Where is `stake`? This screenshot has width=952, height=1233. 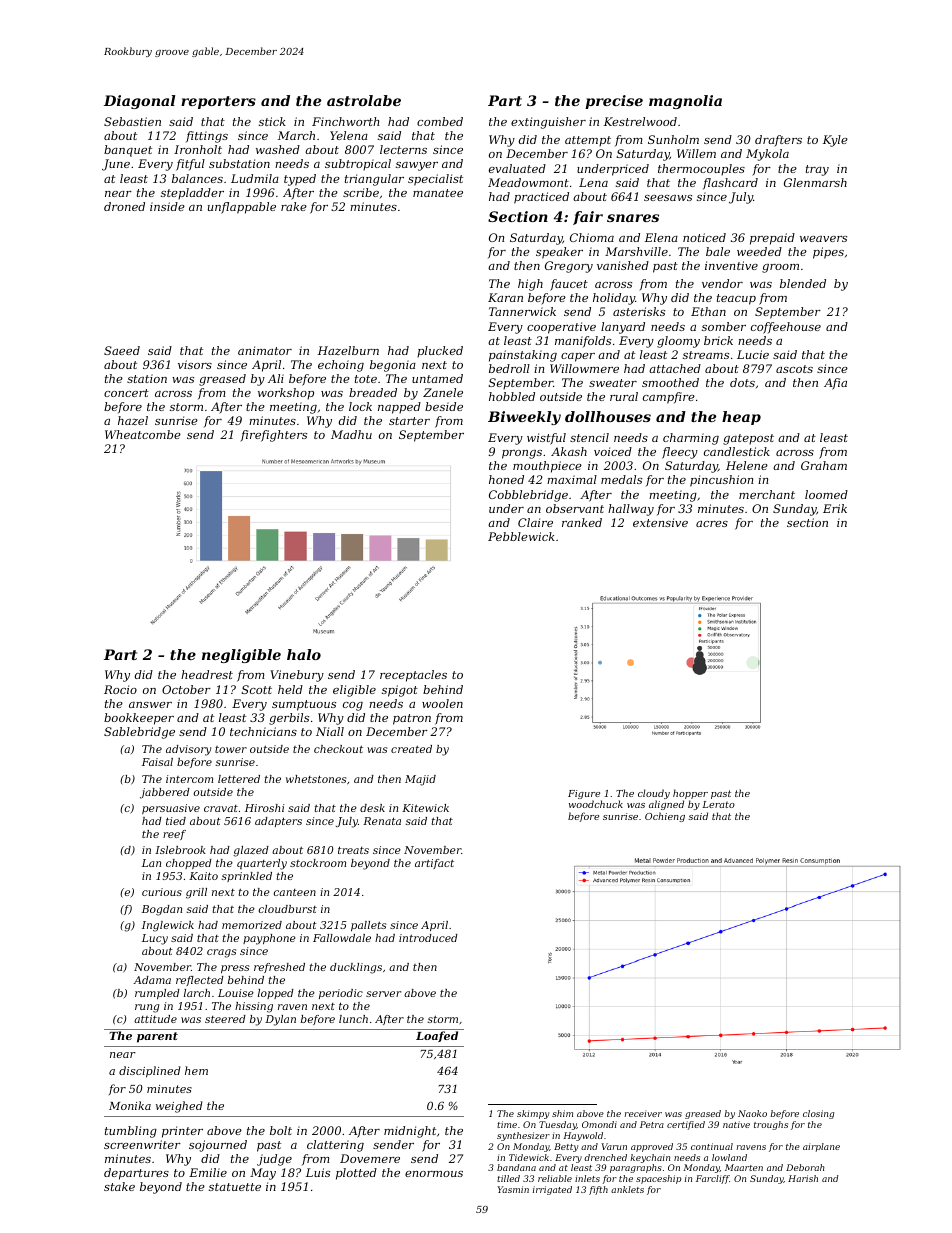
stake is located at coordinates (119, 1186).
